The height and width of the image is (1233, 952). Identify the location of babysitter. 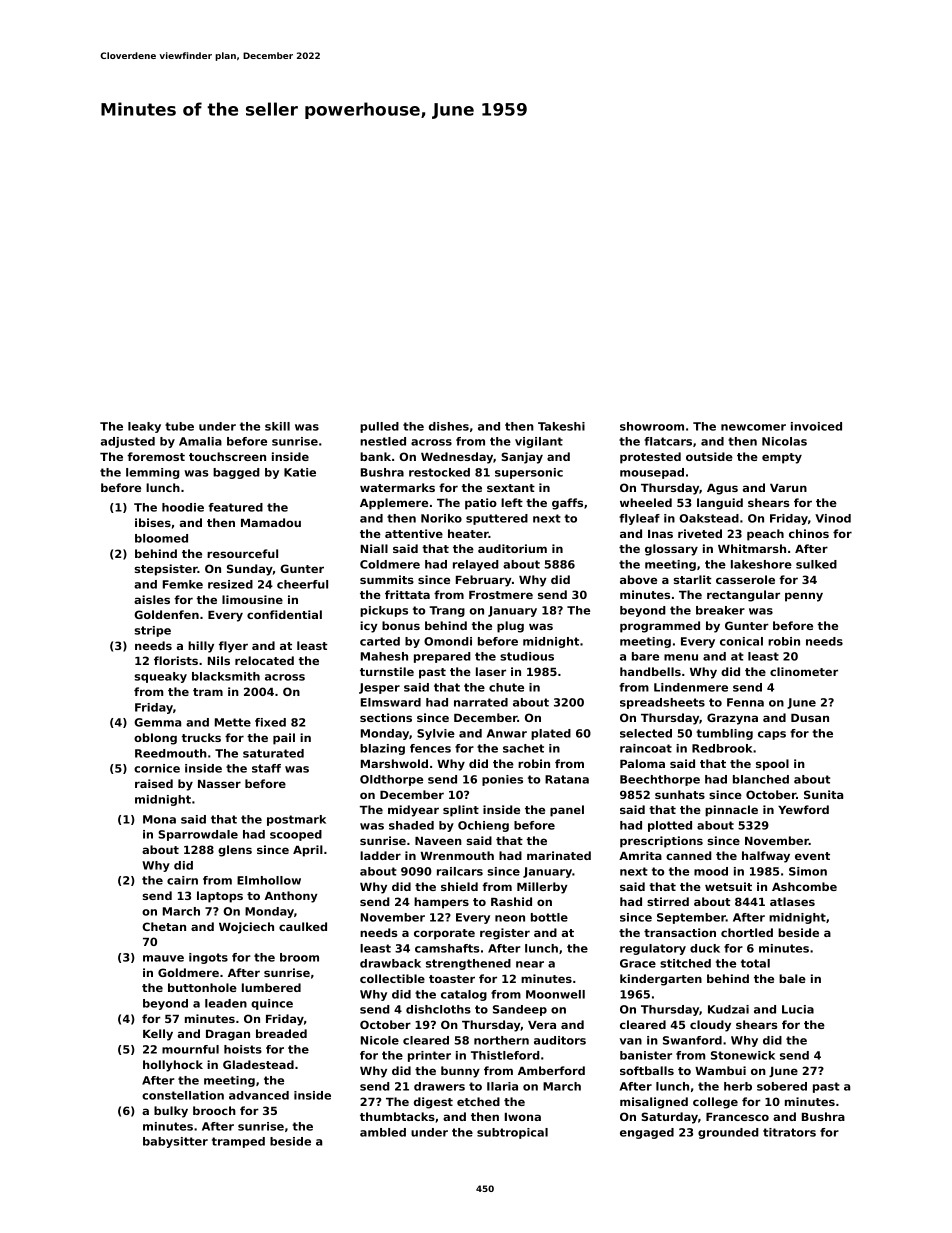
(175, 1142).
